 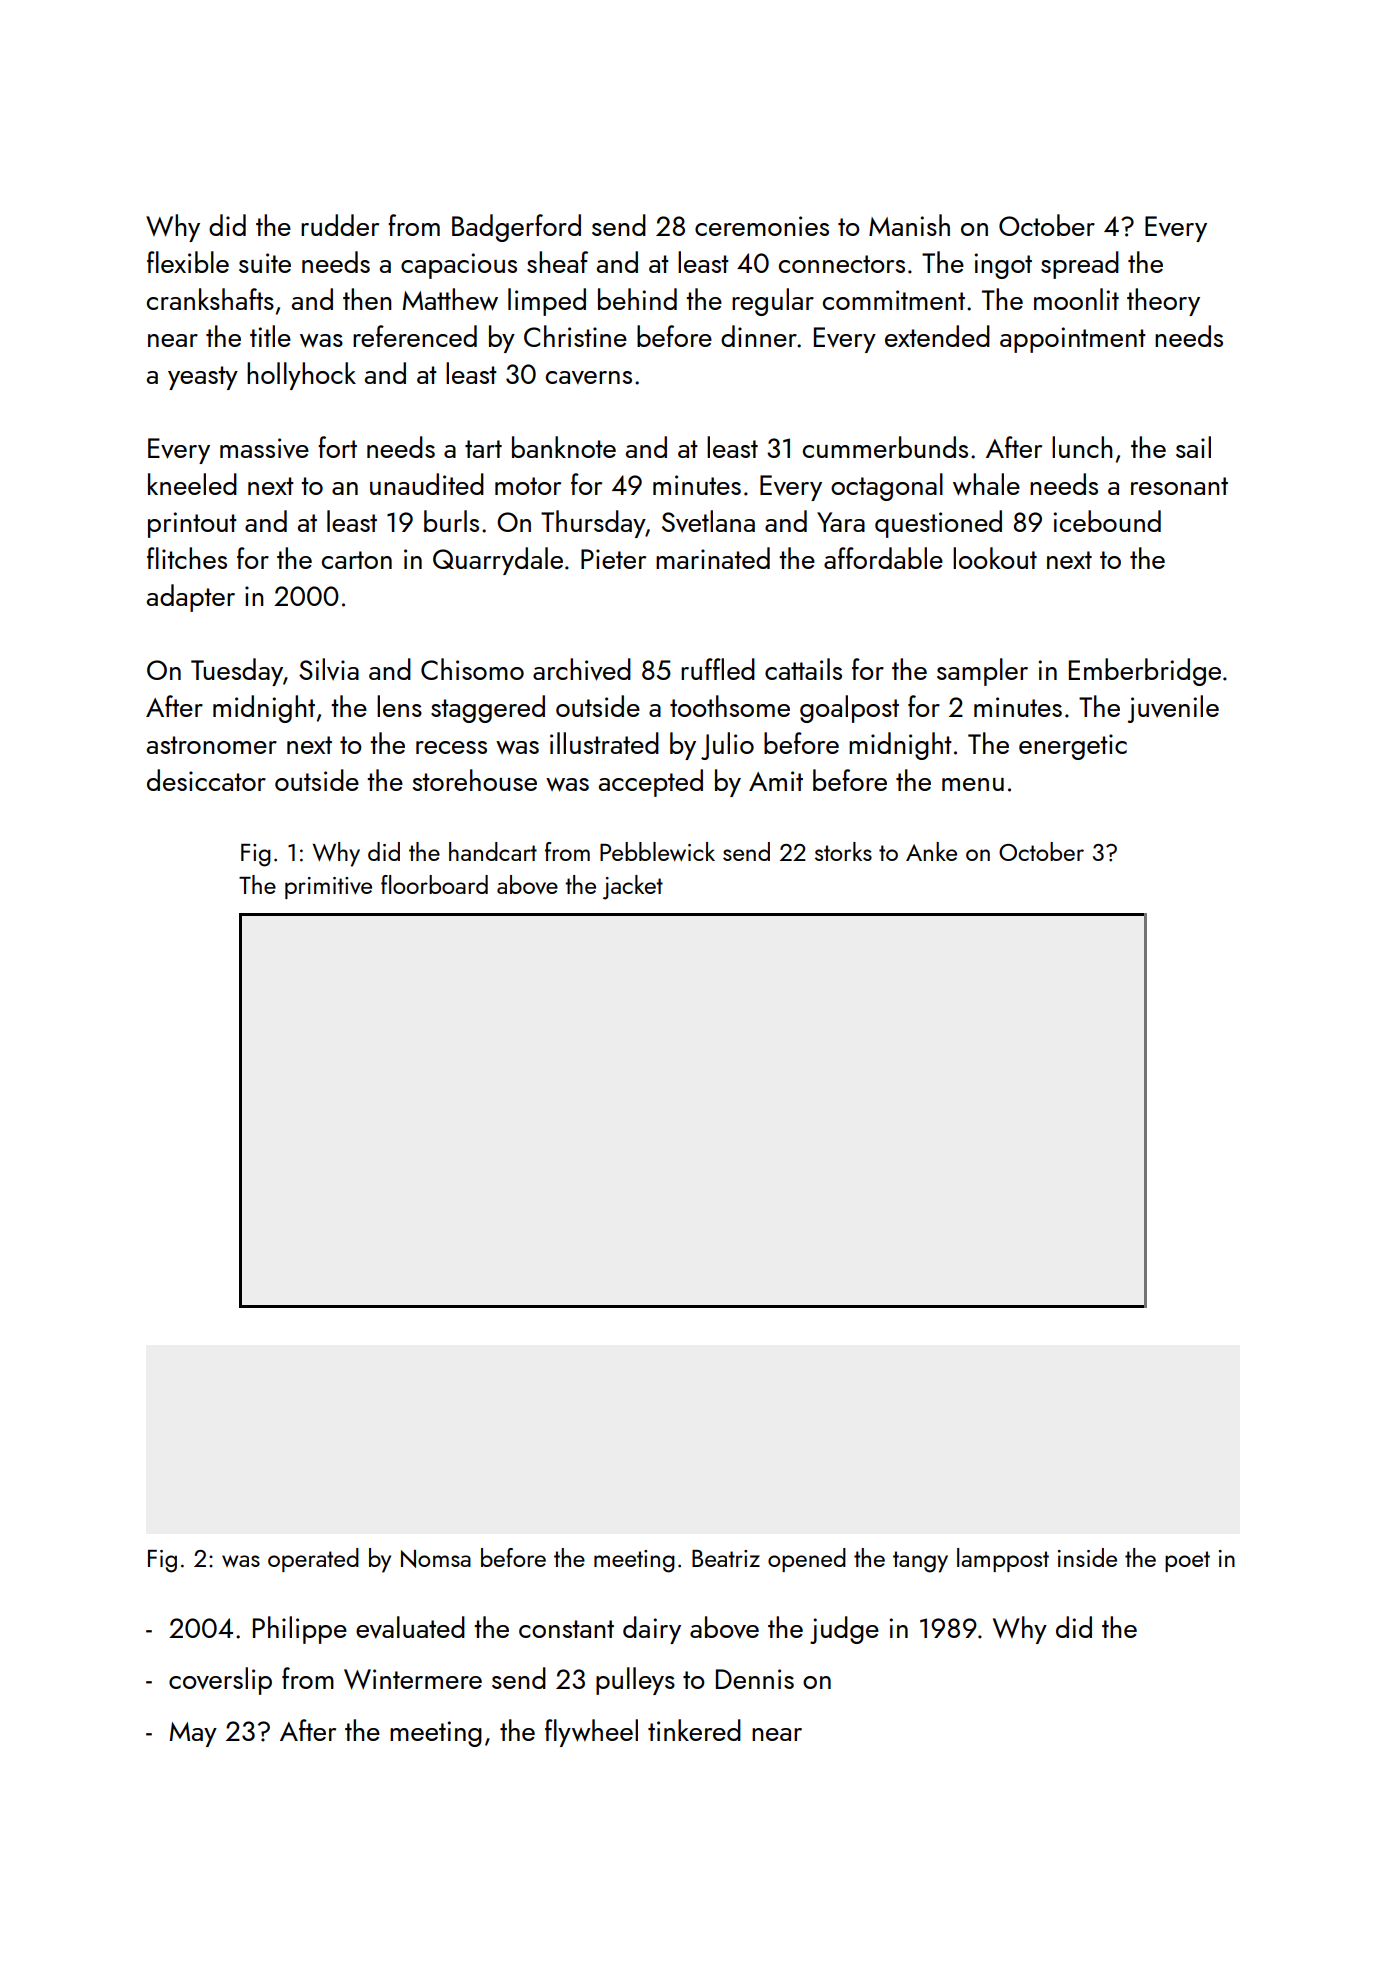 I want to click on kneeled, so click(x=192, y=484).
